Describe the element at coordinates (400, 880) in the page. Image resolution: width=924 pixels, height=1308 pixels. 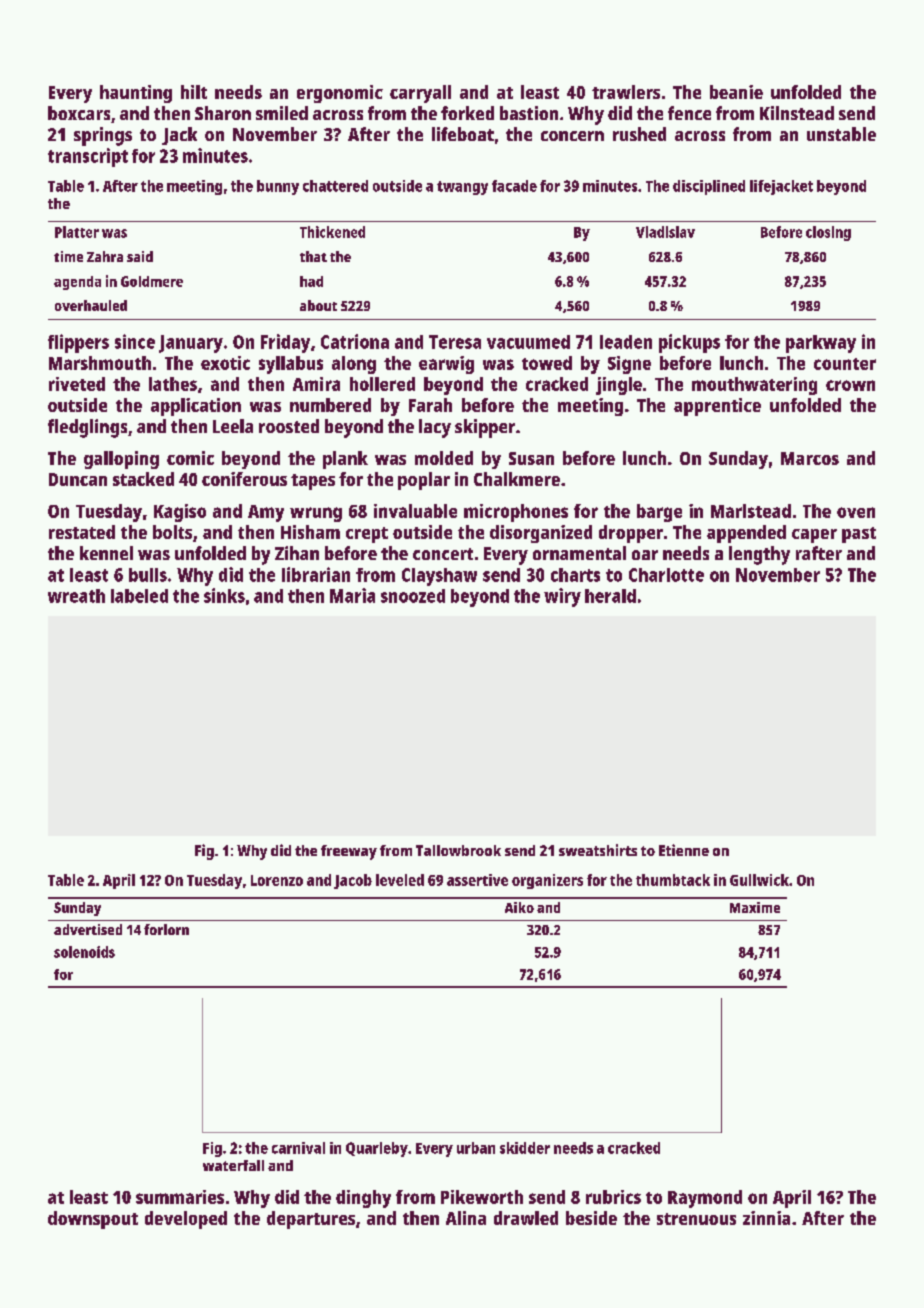
I see `leveled` at that location.
